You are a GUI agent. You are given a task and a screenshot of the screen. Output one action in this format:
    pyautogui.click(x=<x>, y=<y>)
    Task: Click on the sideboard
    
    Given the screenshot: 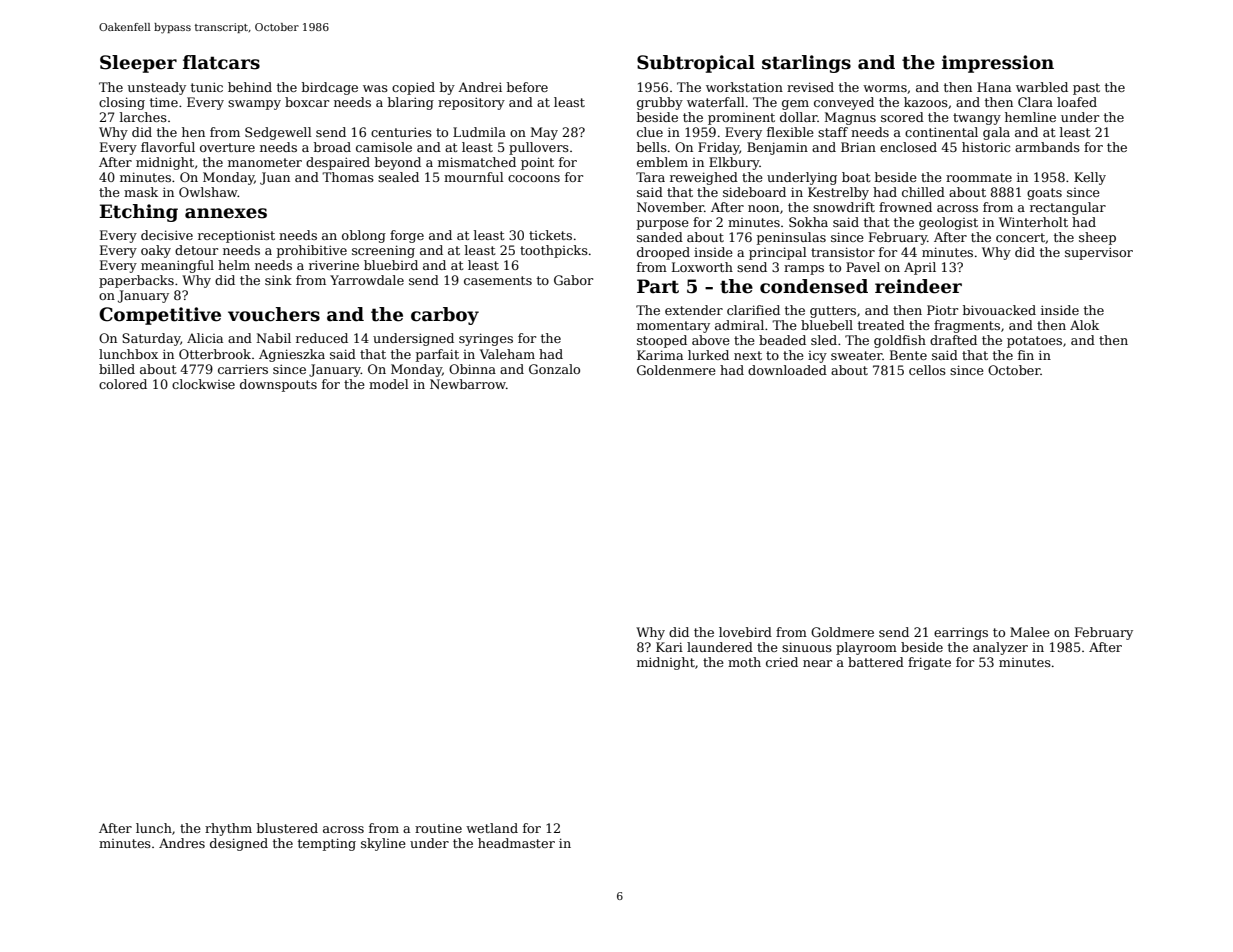 What is the action you would take?
    pyautogui.click(x=754, y=192)
